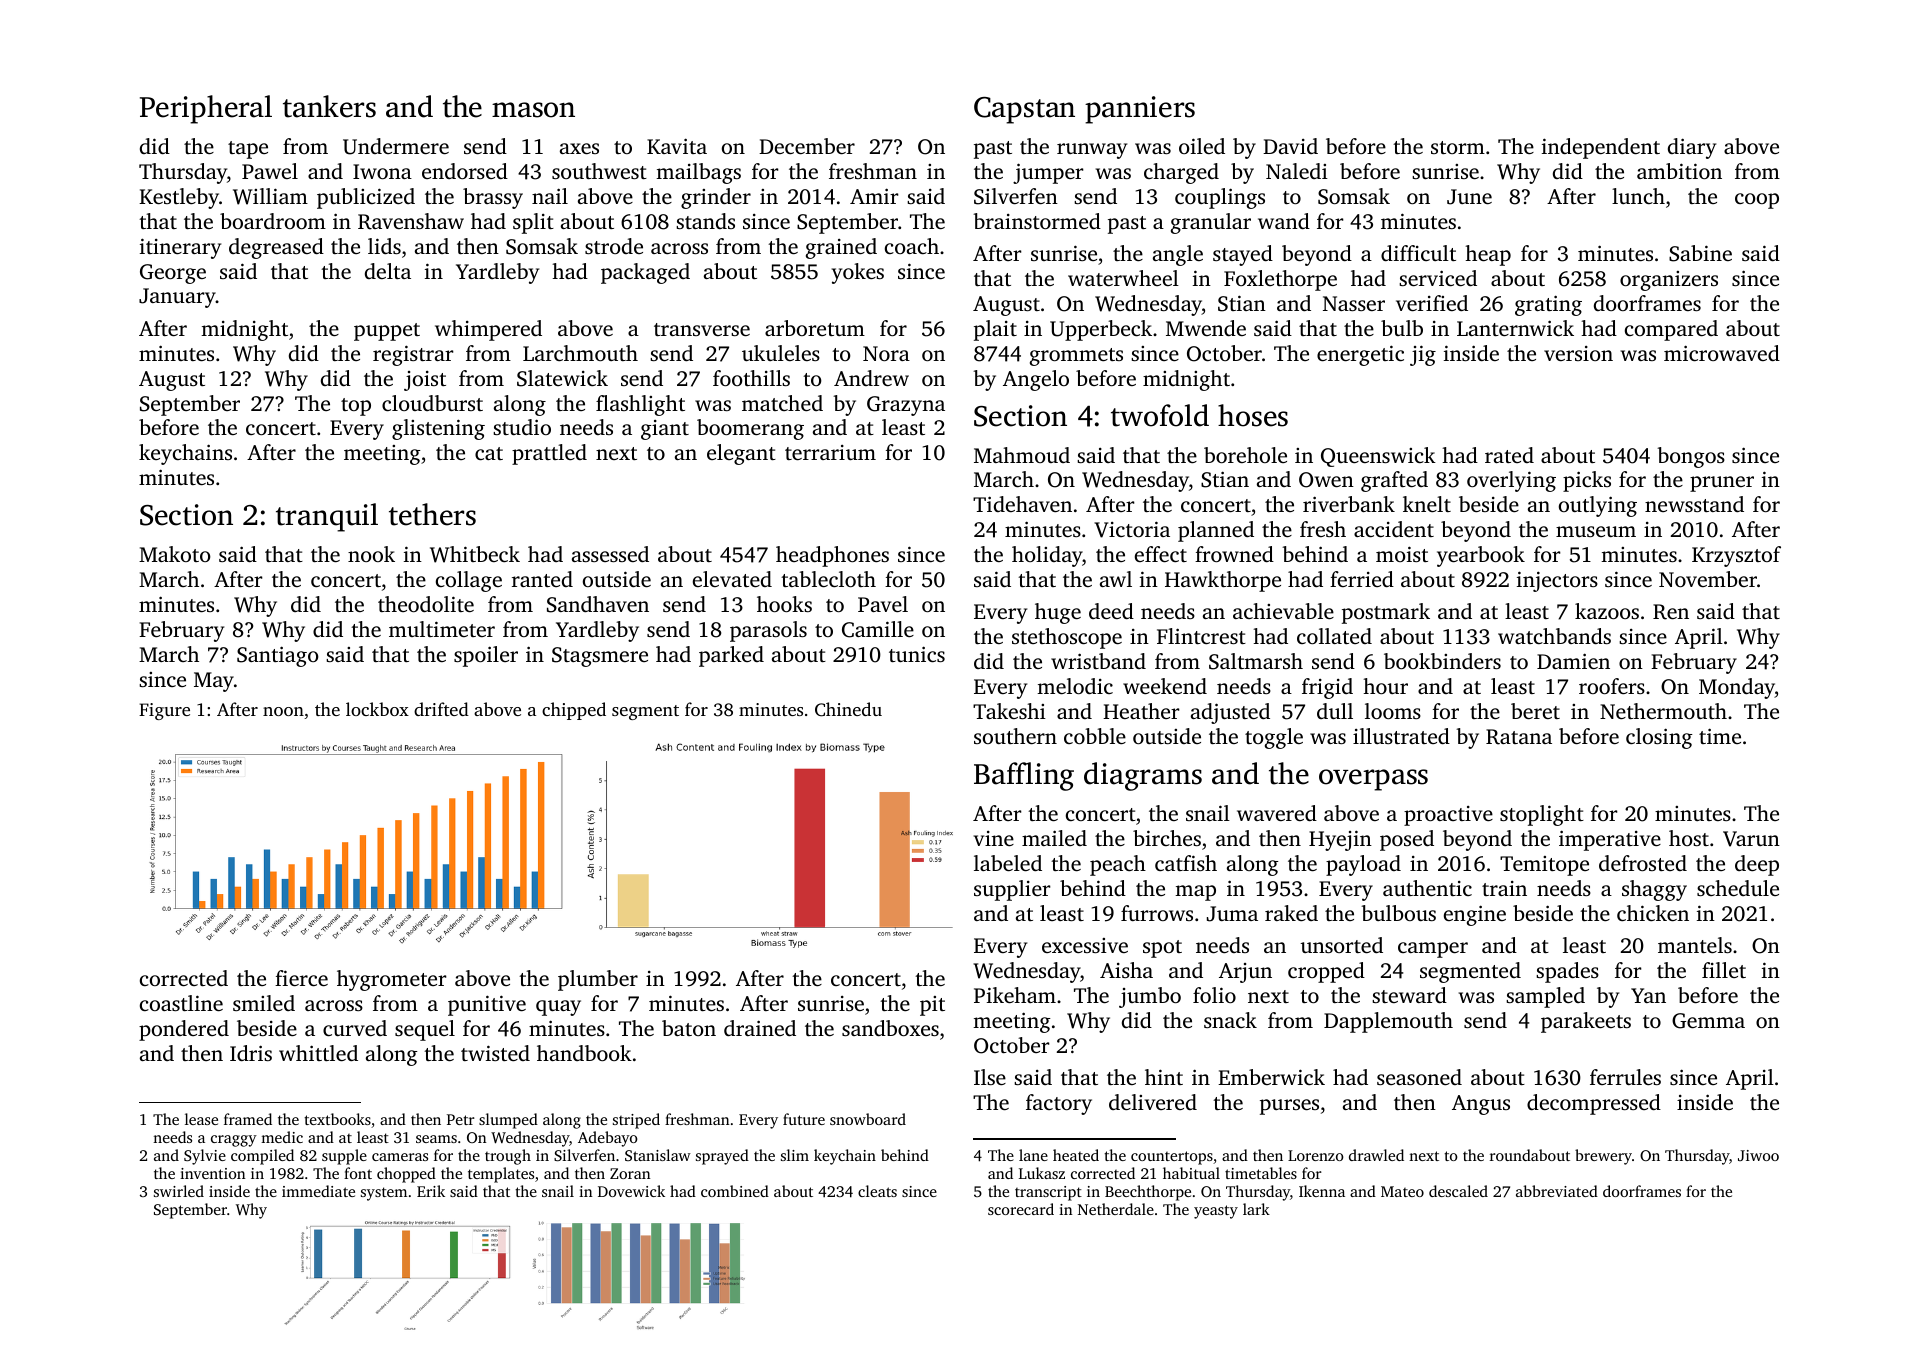 The image size is (1919, 1357). Describe the element at coordinates (1659, 738) in the screenshot. I see `closing` at that location.
